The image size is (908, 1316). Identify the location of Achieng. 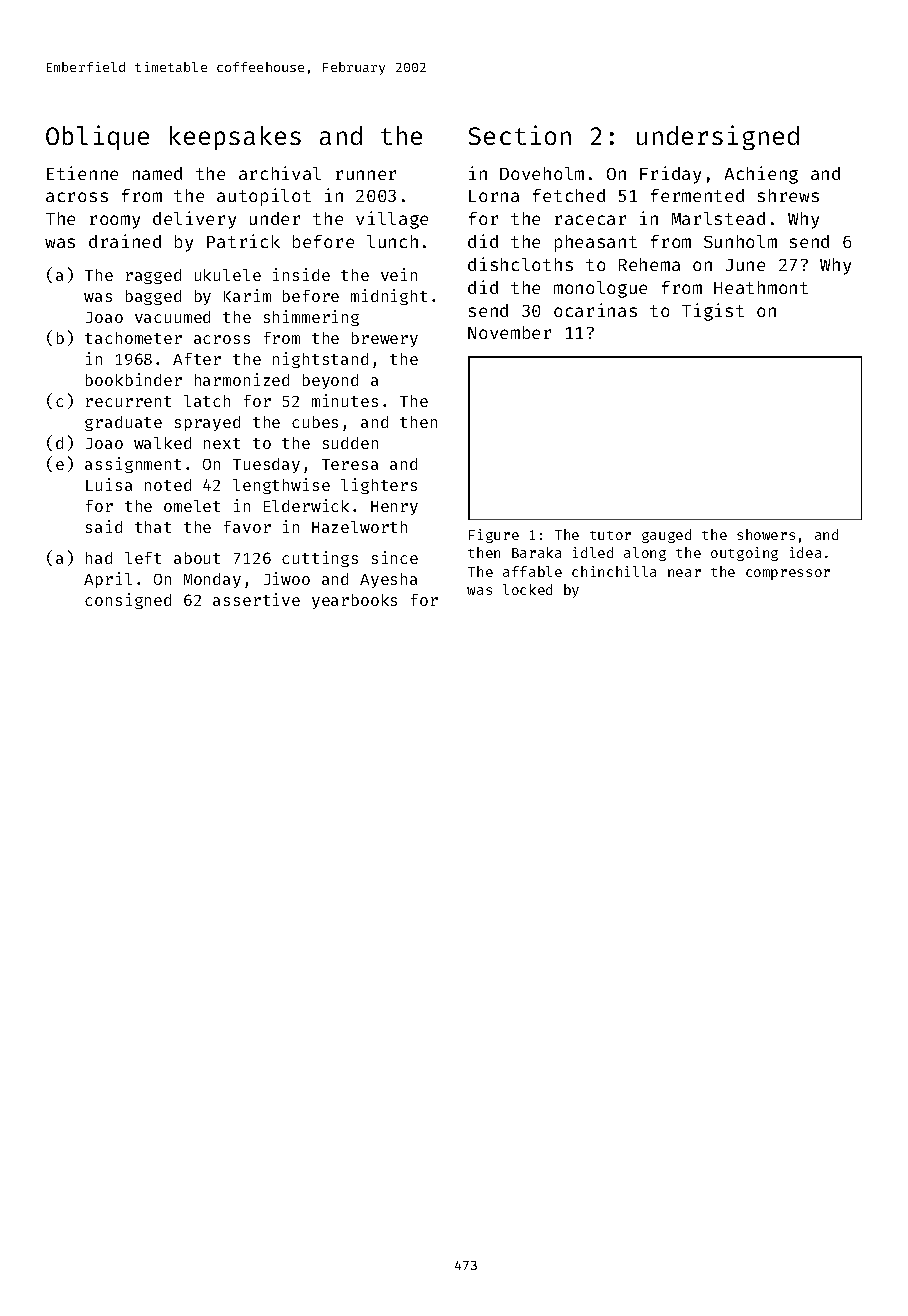
(761, 175).
